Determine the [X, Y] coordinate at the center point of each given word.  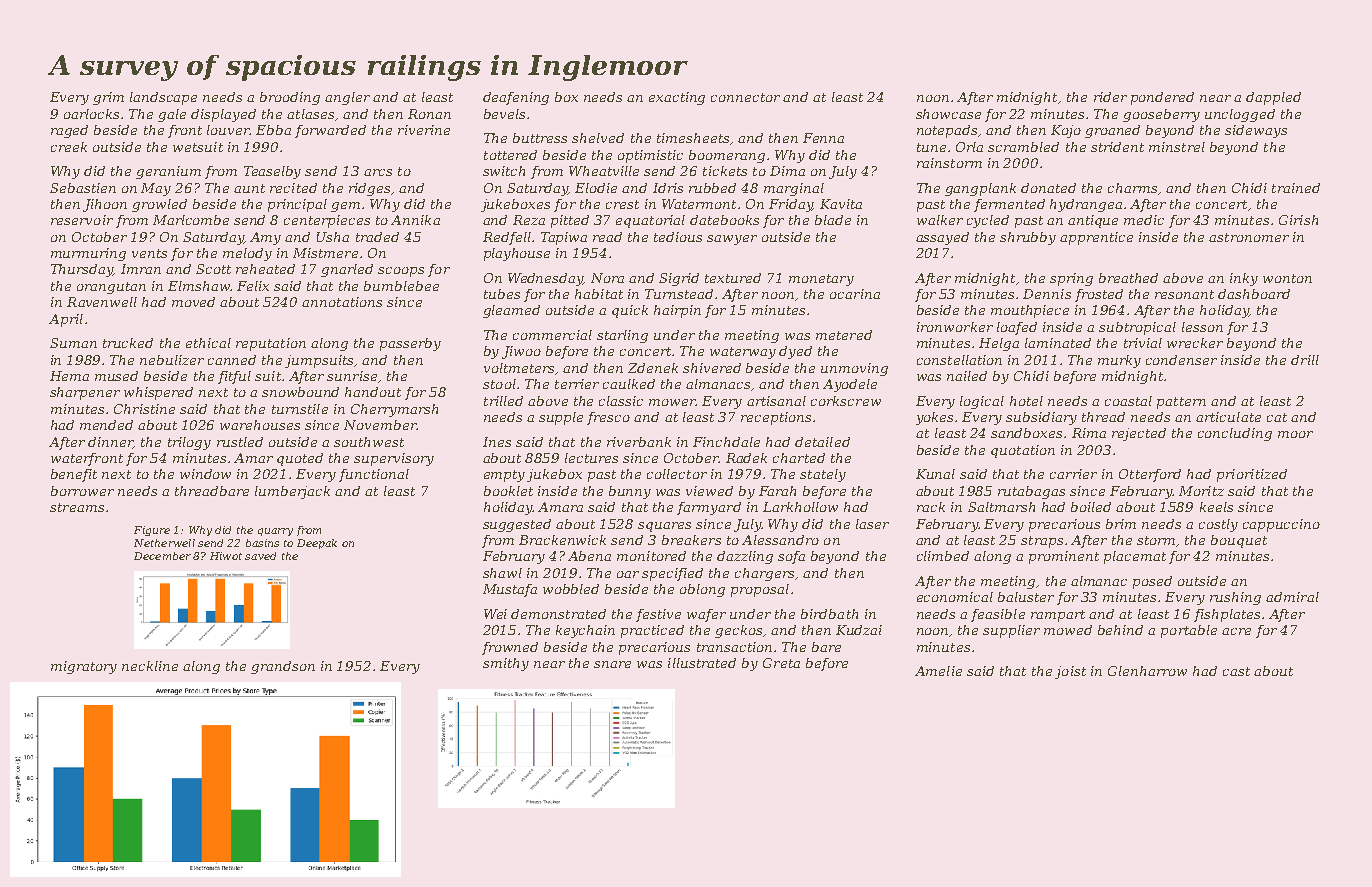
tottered [510, 155]
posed [1152, 582]
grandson [283, 667]
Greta [781, 663]
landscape [163, 98]
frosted [1099, 295]
